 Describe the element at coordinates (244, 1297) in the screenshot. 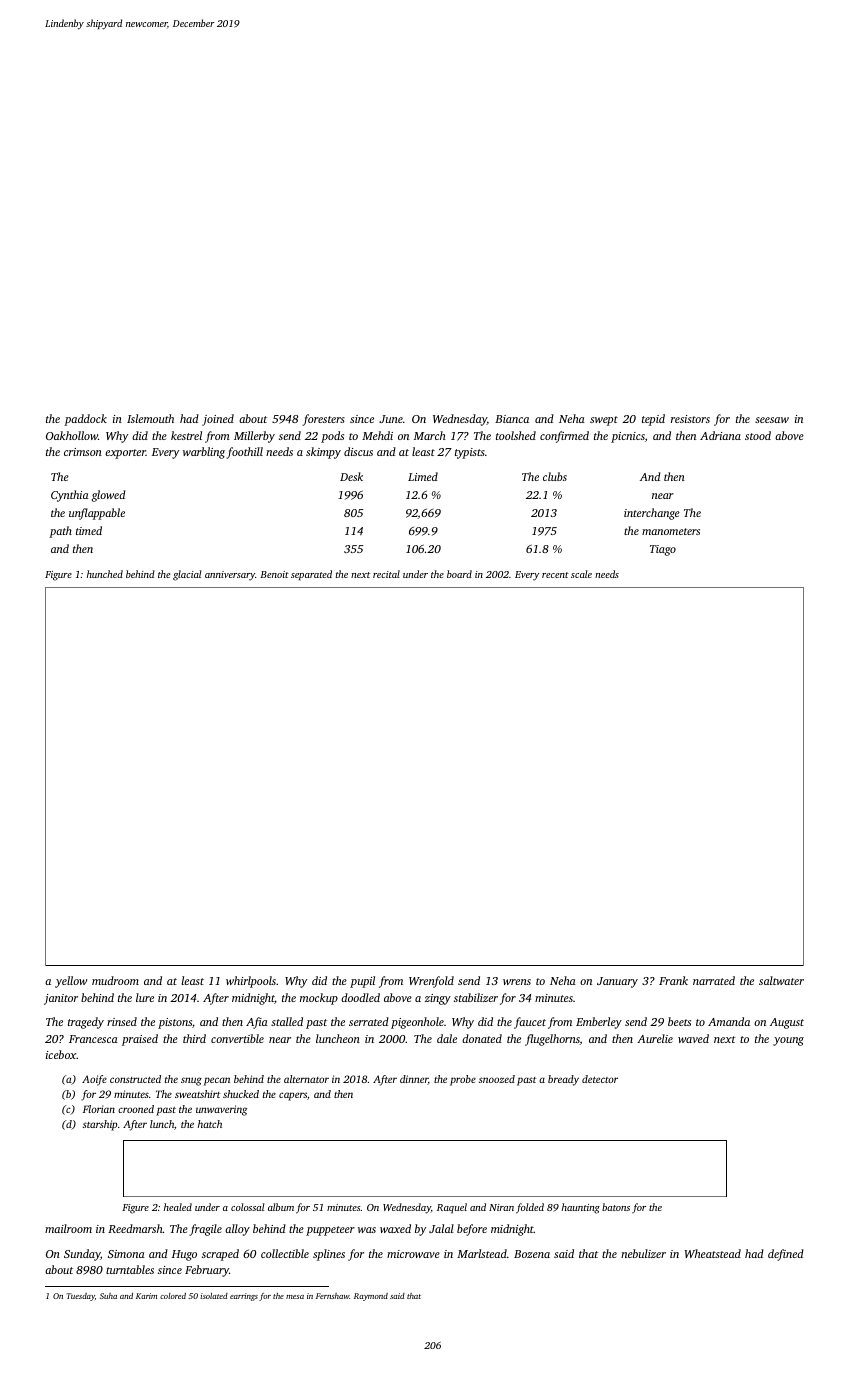

I see `earrings` at that location.
